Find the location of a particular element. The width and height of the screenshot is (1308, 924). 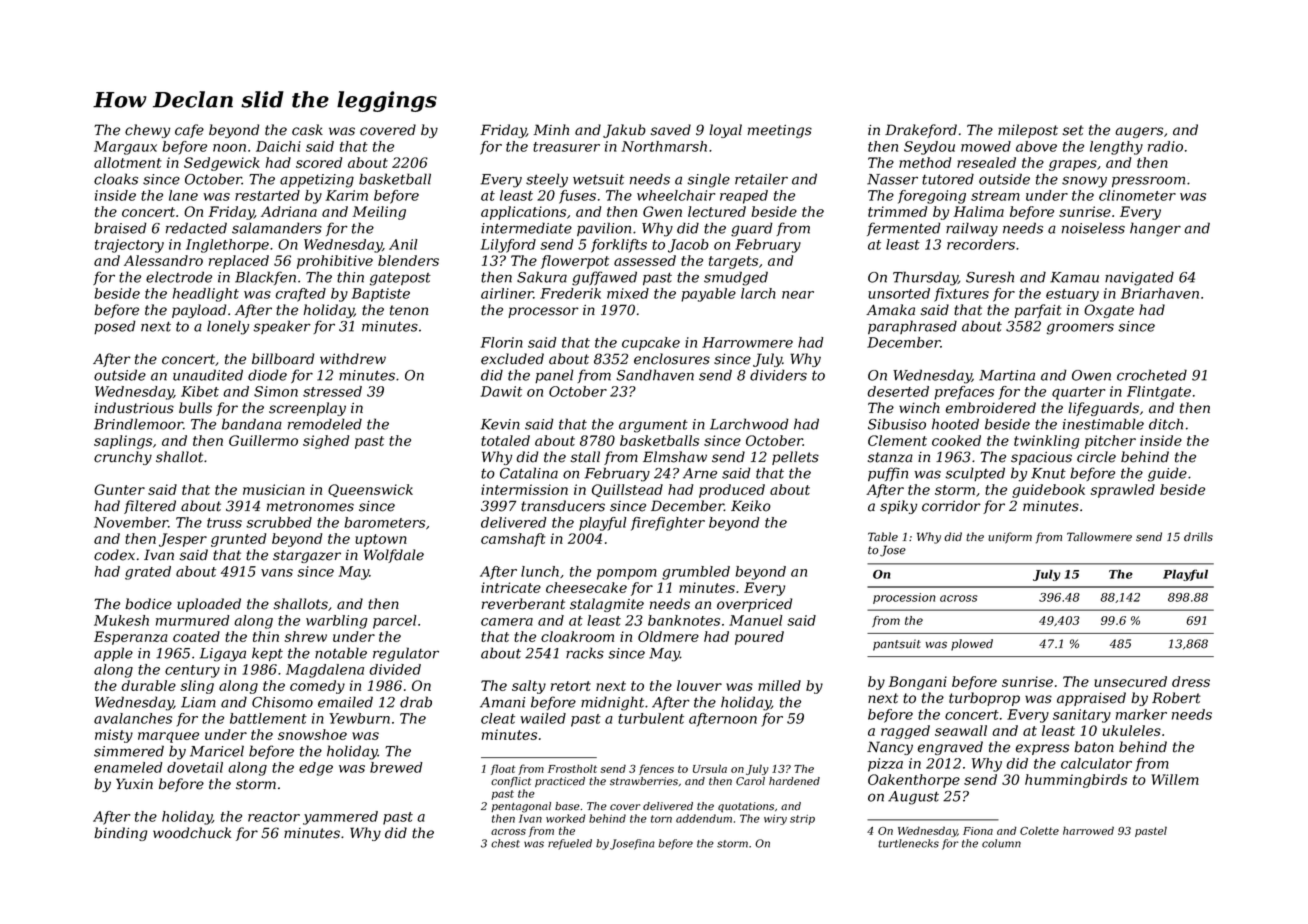

sprawled is located at coordinates (1122, 491).
